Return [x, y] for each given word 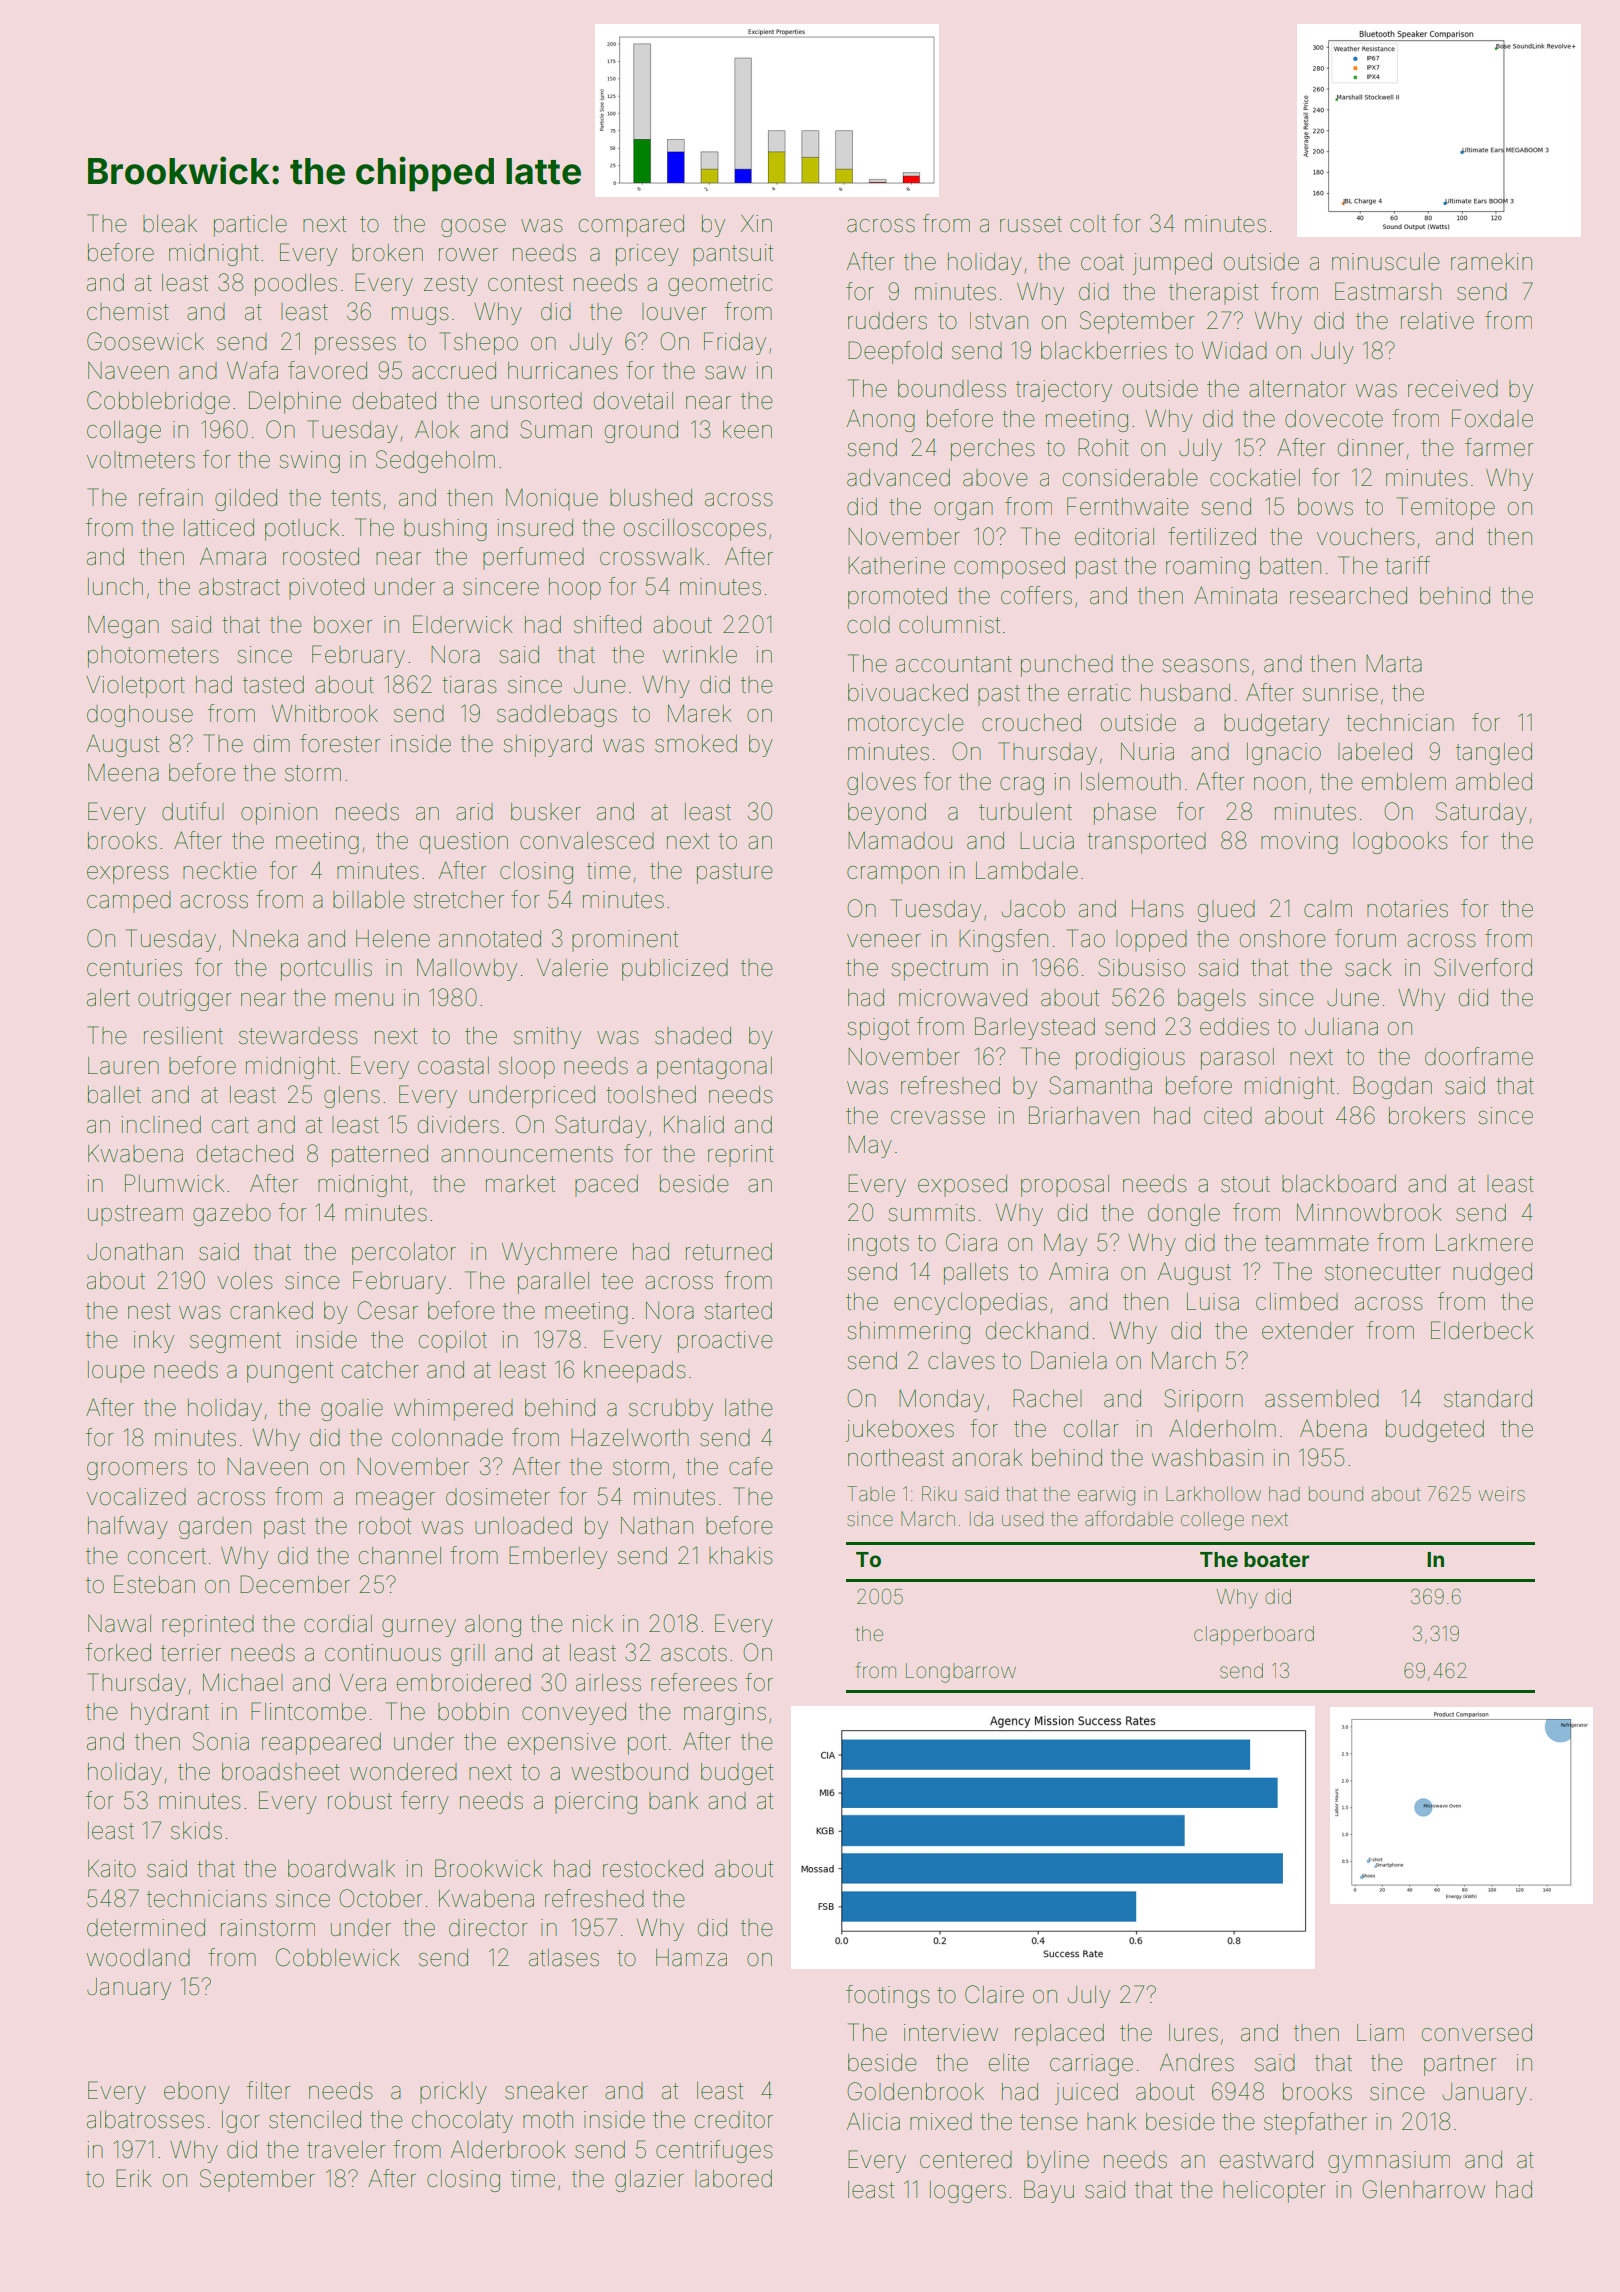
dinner [1371, 448]
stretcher [459, 900]
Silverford [1483, 967]
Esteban [154, 1584]
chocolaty [462, 2122]
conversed [1477, 2033]
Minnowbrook [1369, 1213]
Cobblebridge [158, 402]
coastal [453, 1066]
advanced [898, 478]
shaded [693, 1036]
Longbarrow [961, 1673]
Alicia [873, 2122]
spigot [878, 1029]
